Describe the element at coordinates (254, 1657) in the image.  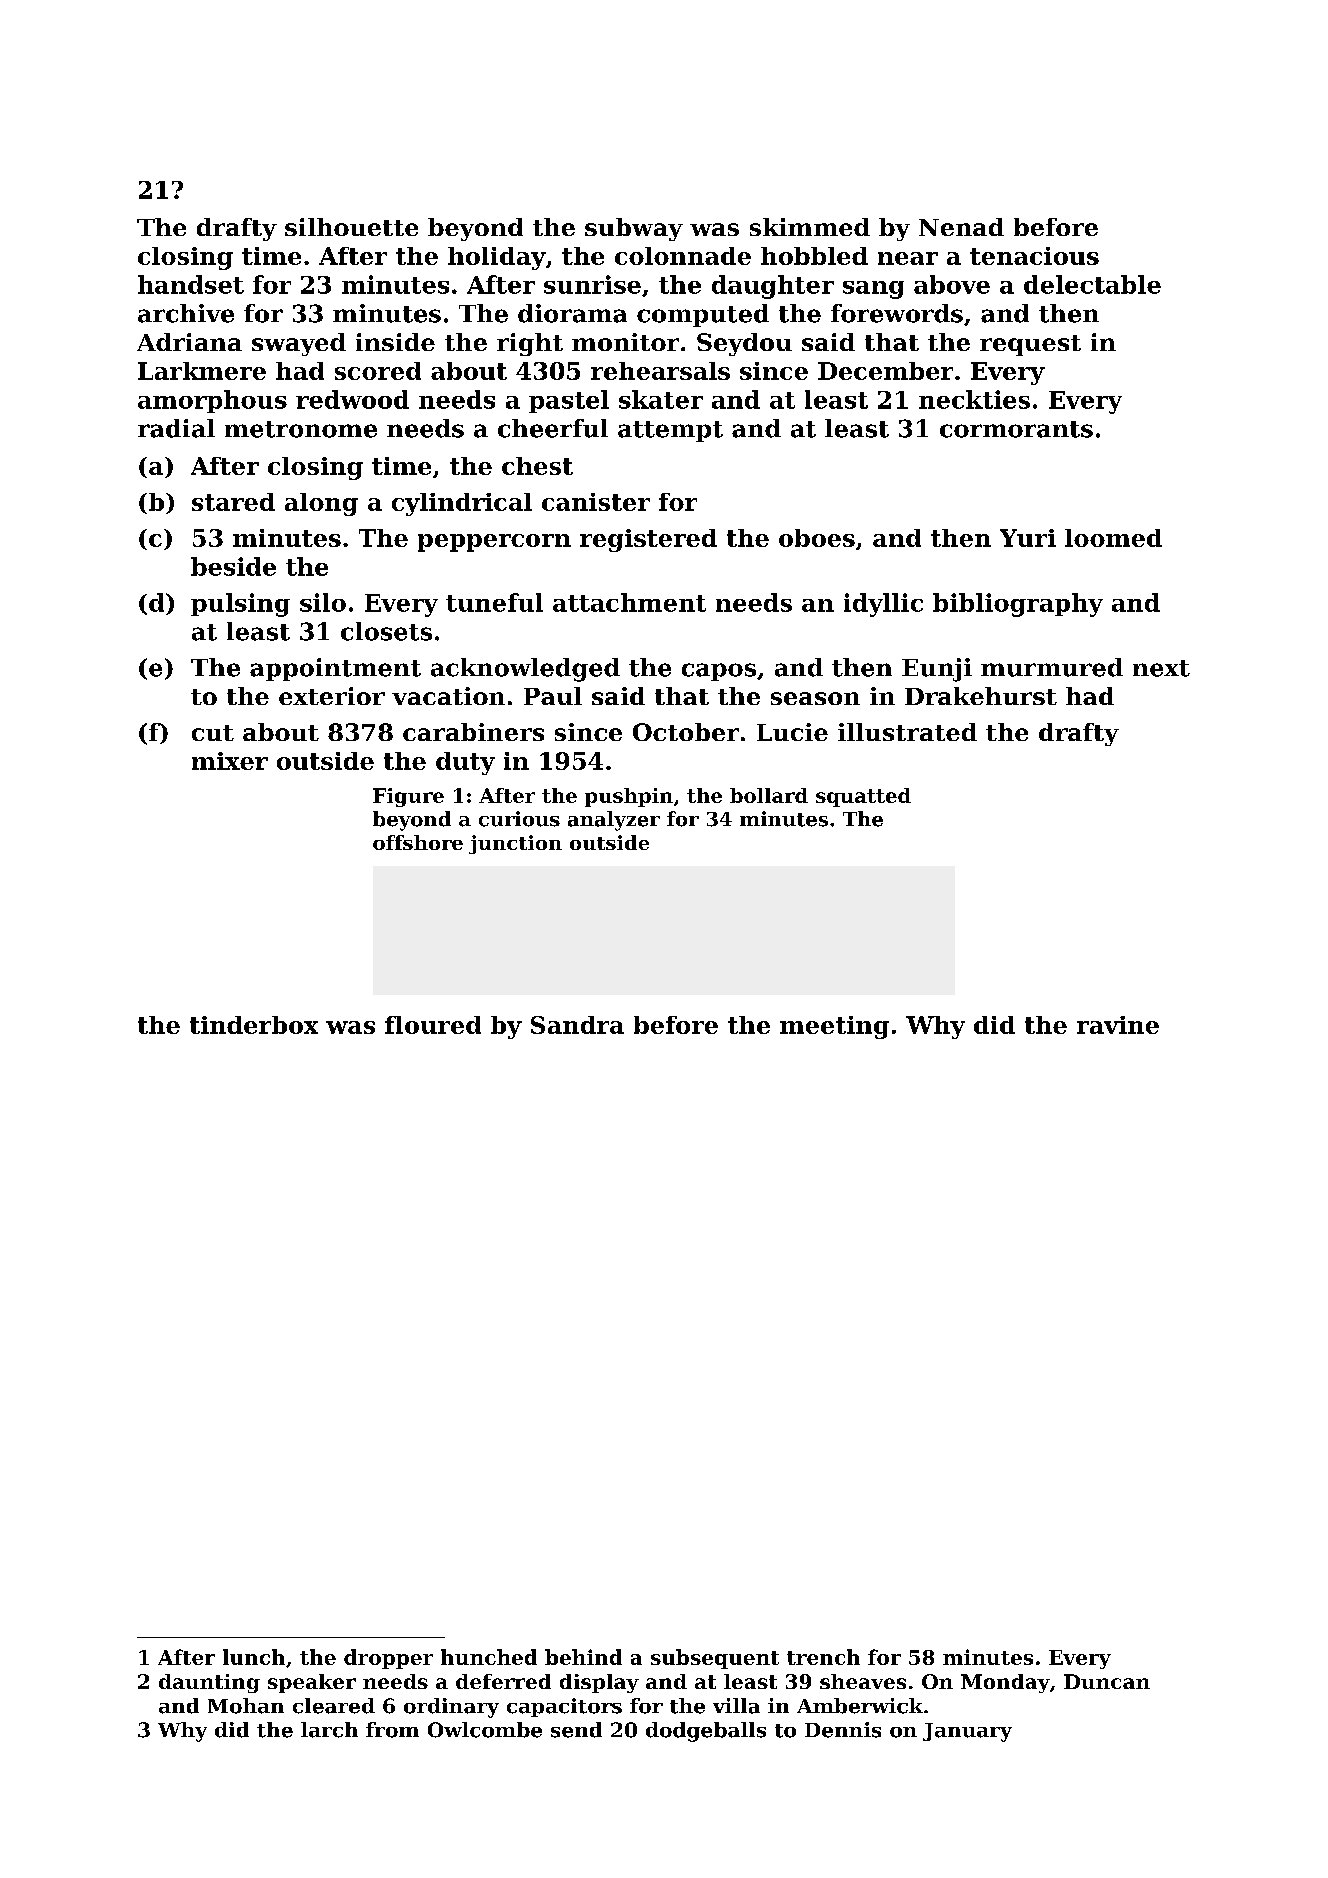
I see `lunch` at that location.
